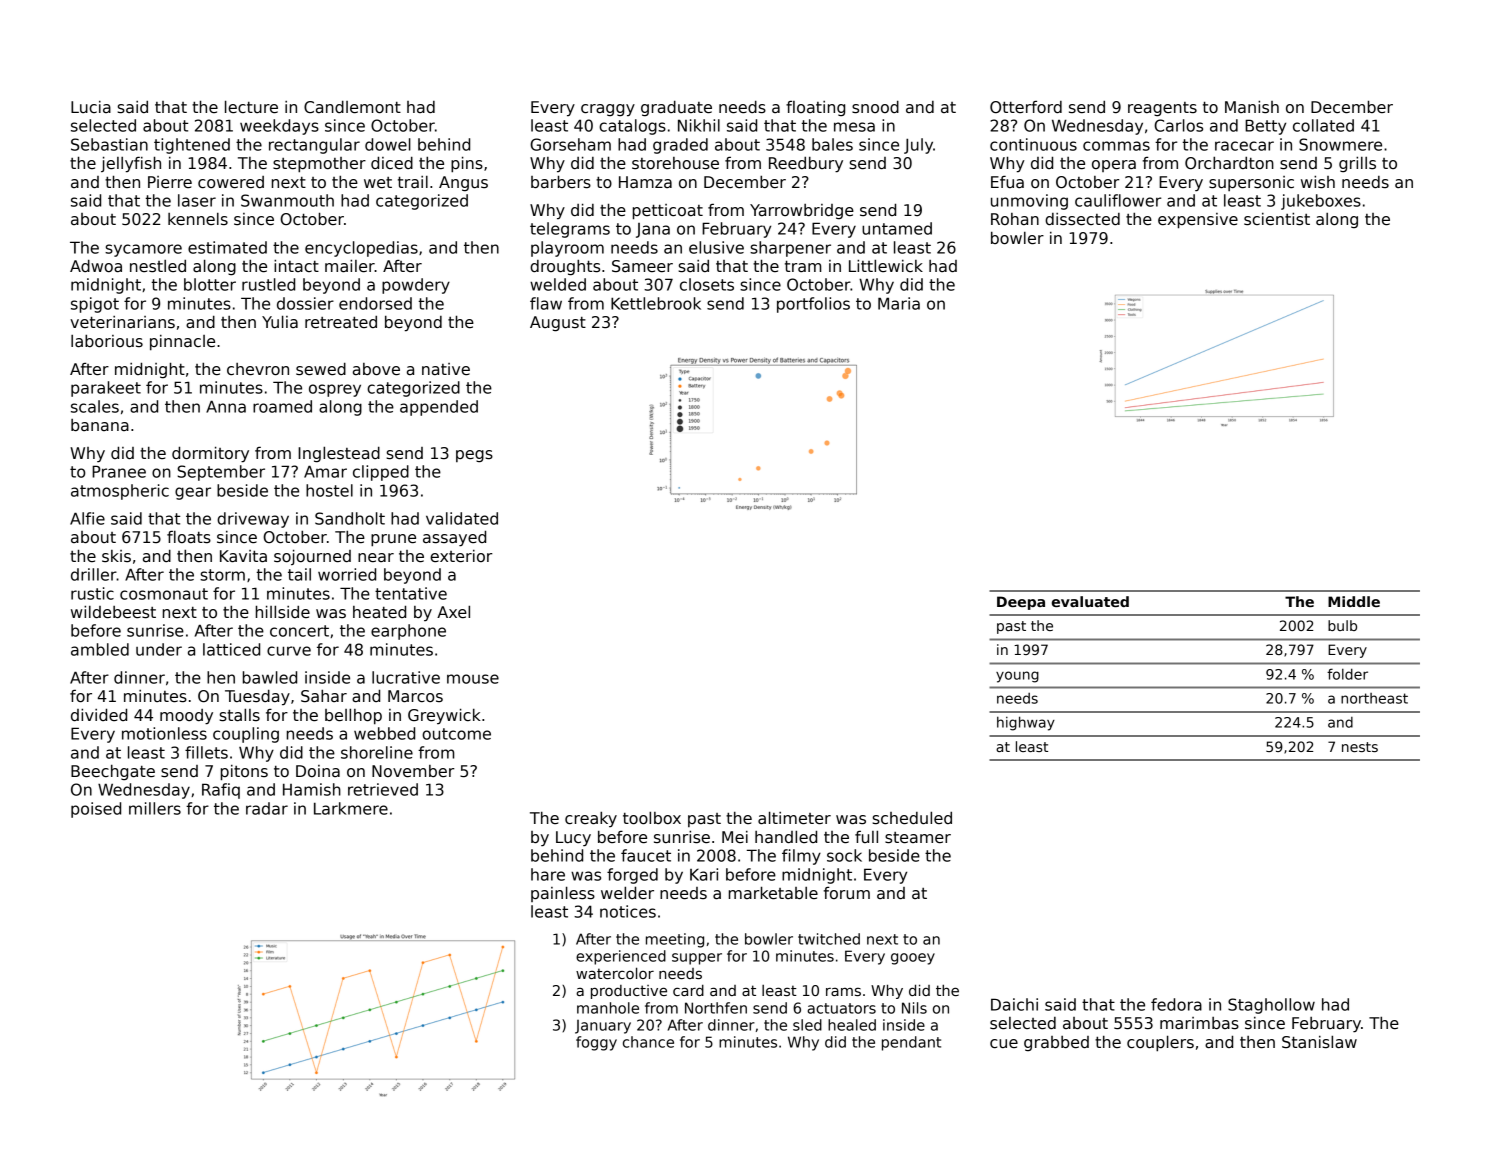 The height and width of the screenshot is (1151, 1490). I want to click on Middle, so click(1354, 601).
